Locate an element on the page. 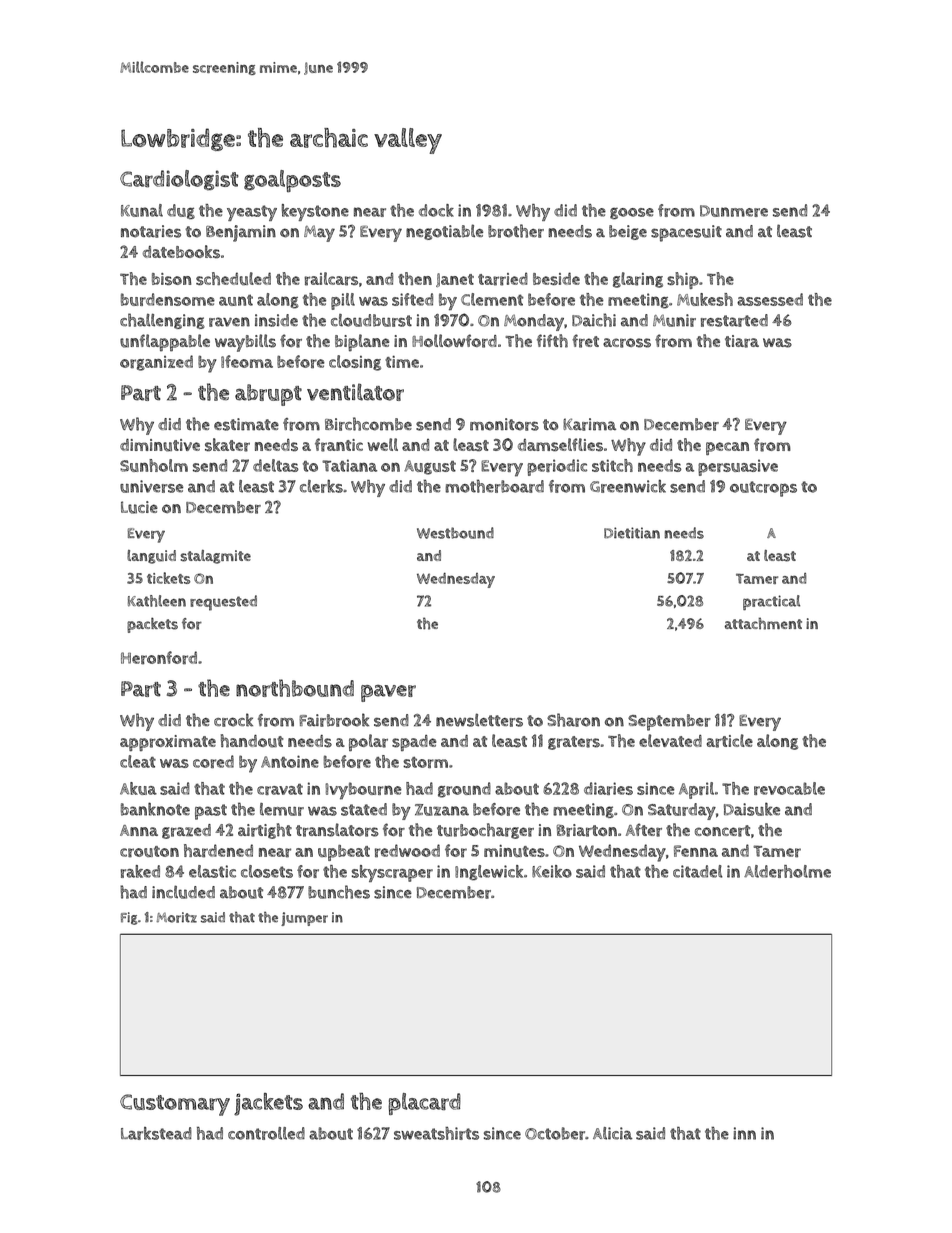 Image resolution: width=952 pixels, height=1233 pixels. goose is located at coordinates (632, 214).
